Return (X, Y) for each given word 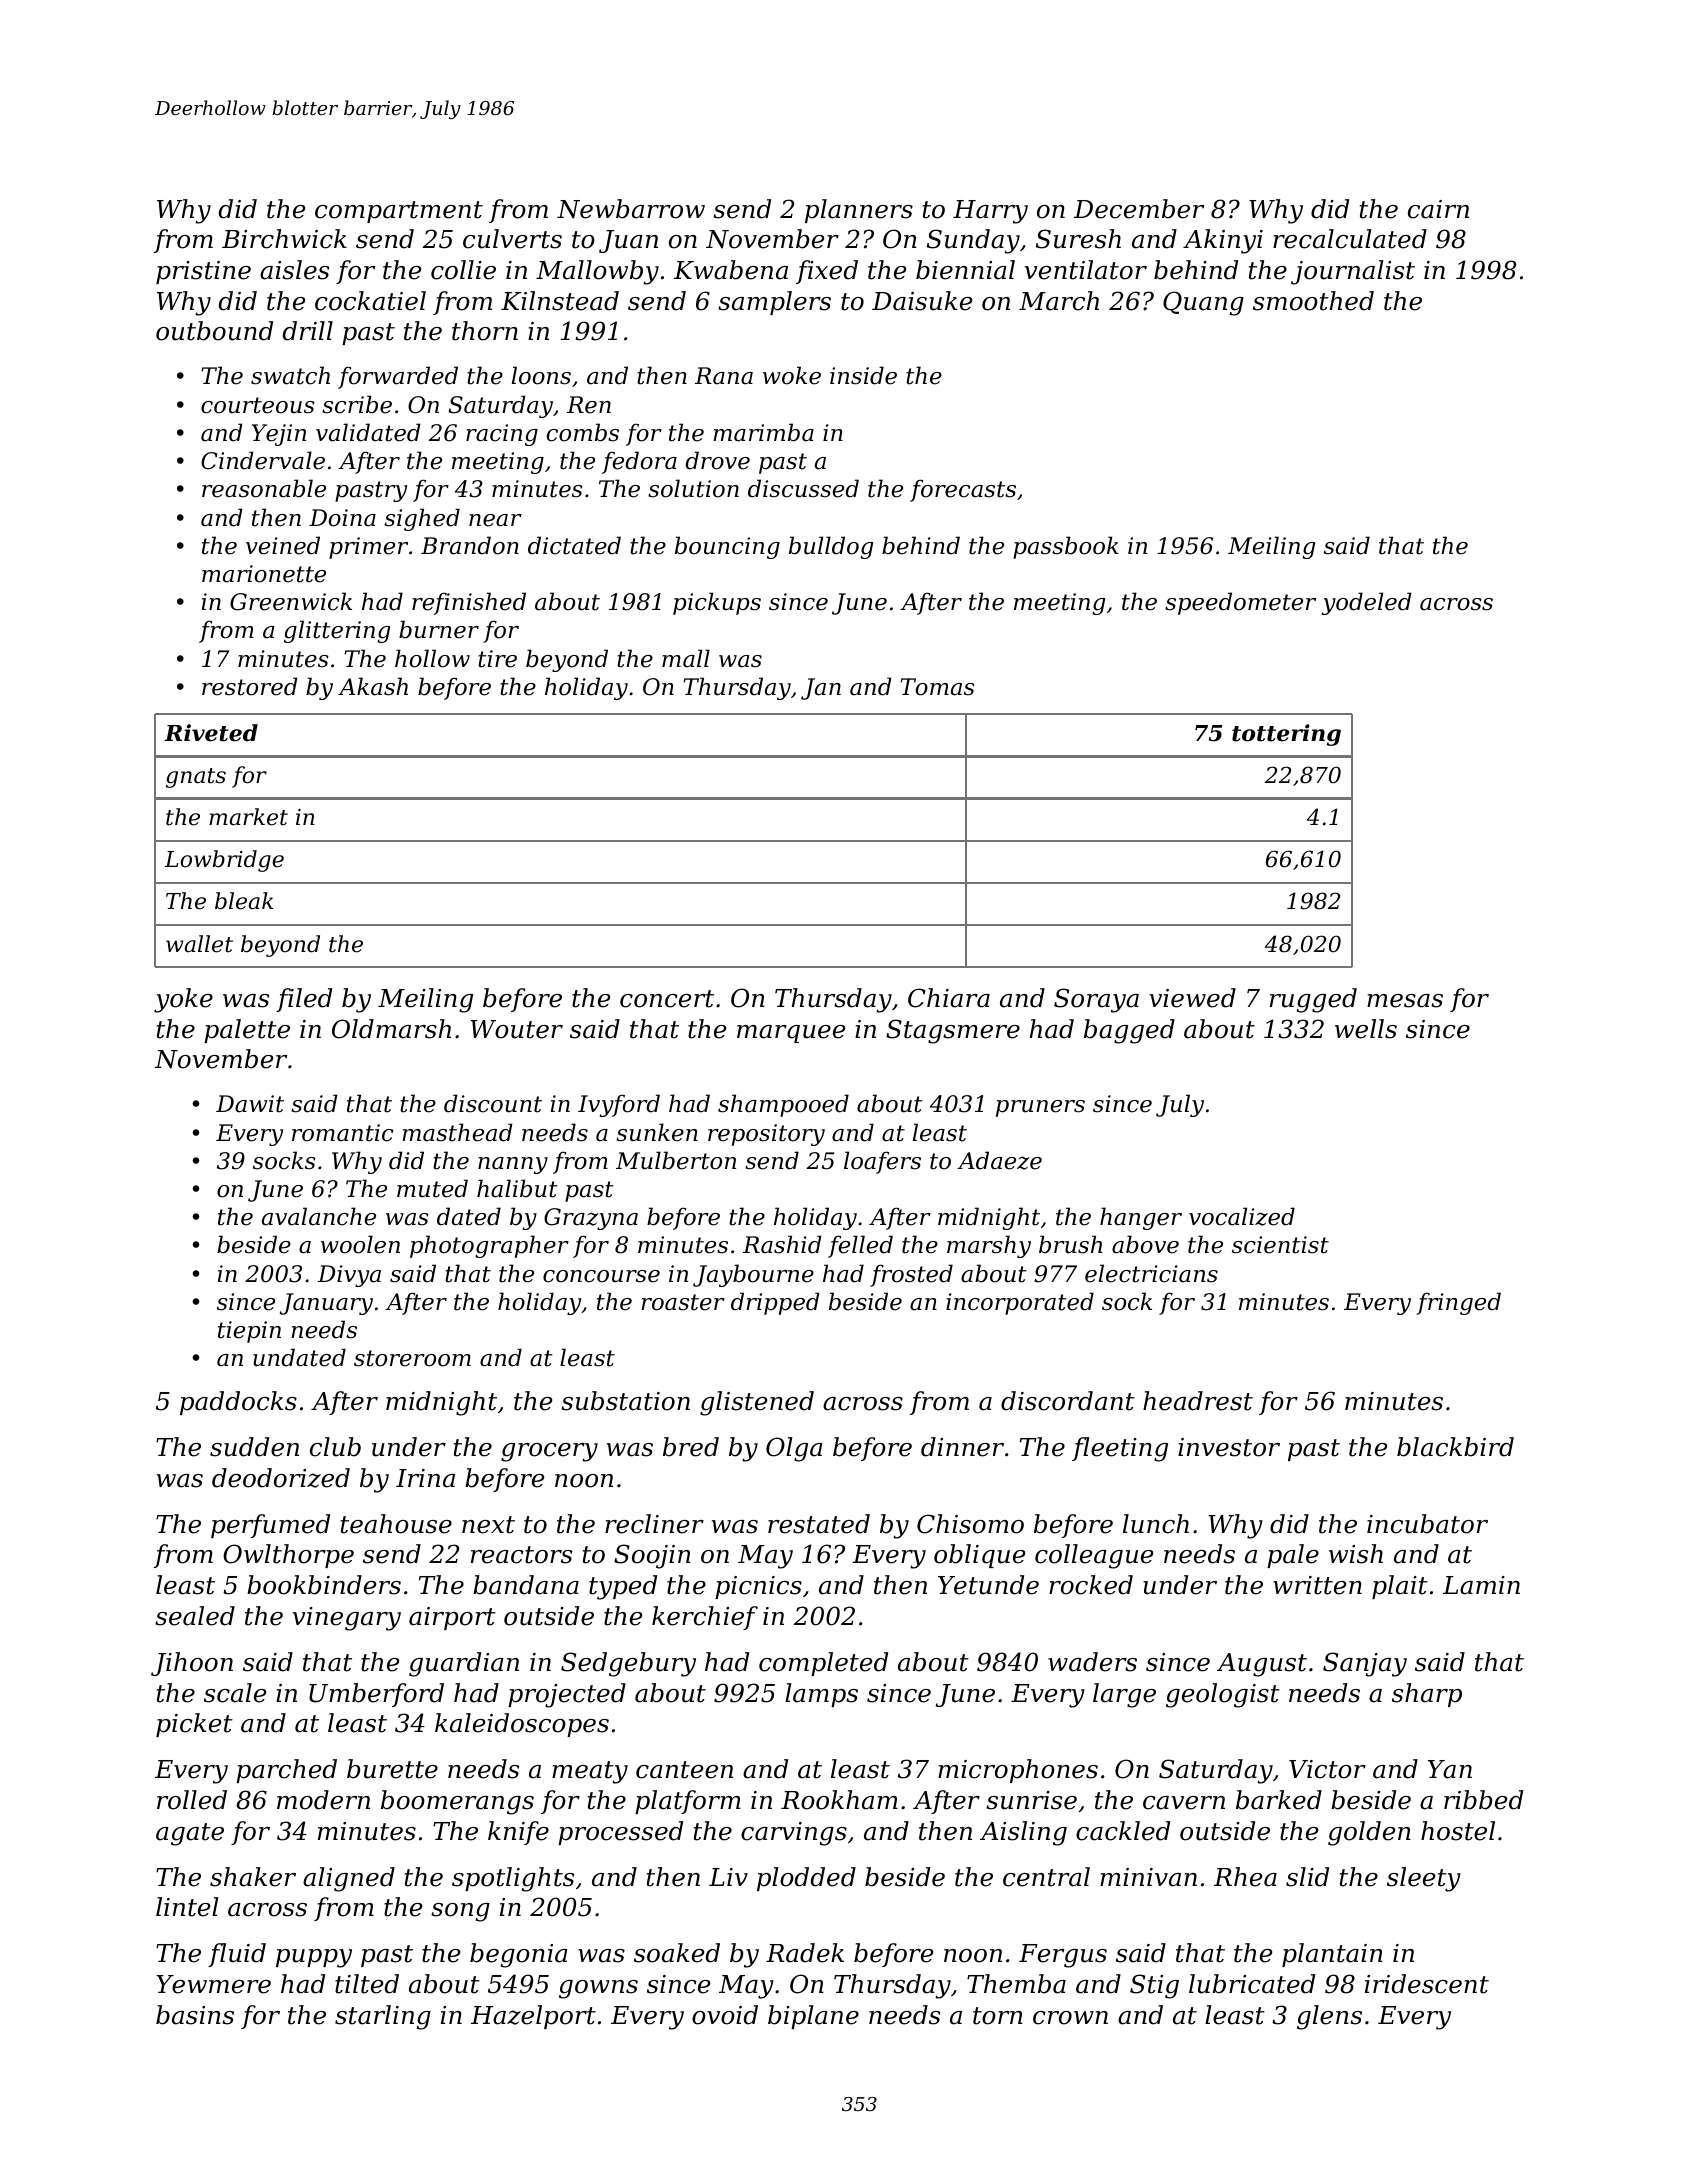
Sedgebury (628, 1664)
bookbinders (324, 1585)
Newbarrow (631, 209)
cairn (1438, 209)
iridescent (1427, 1984)
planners (859, 211)
